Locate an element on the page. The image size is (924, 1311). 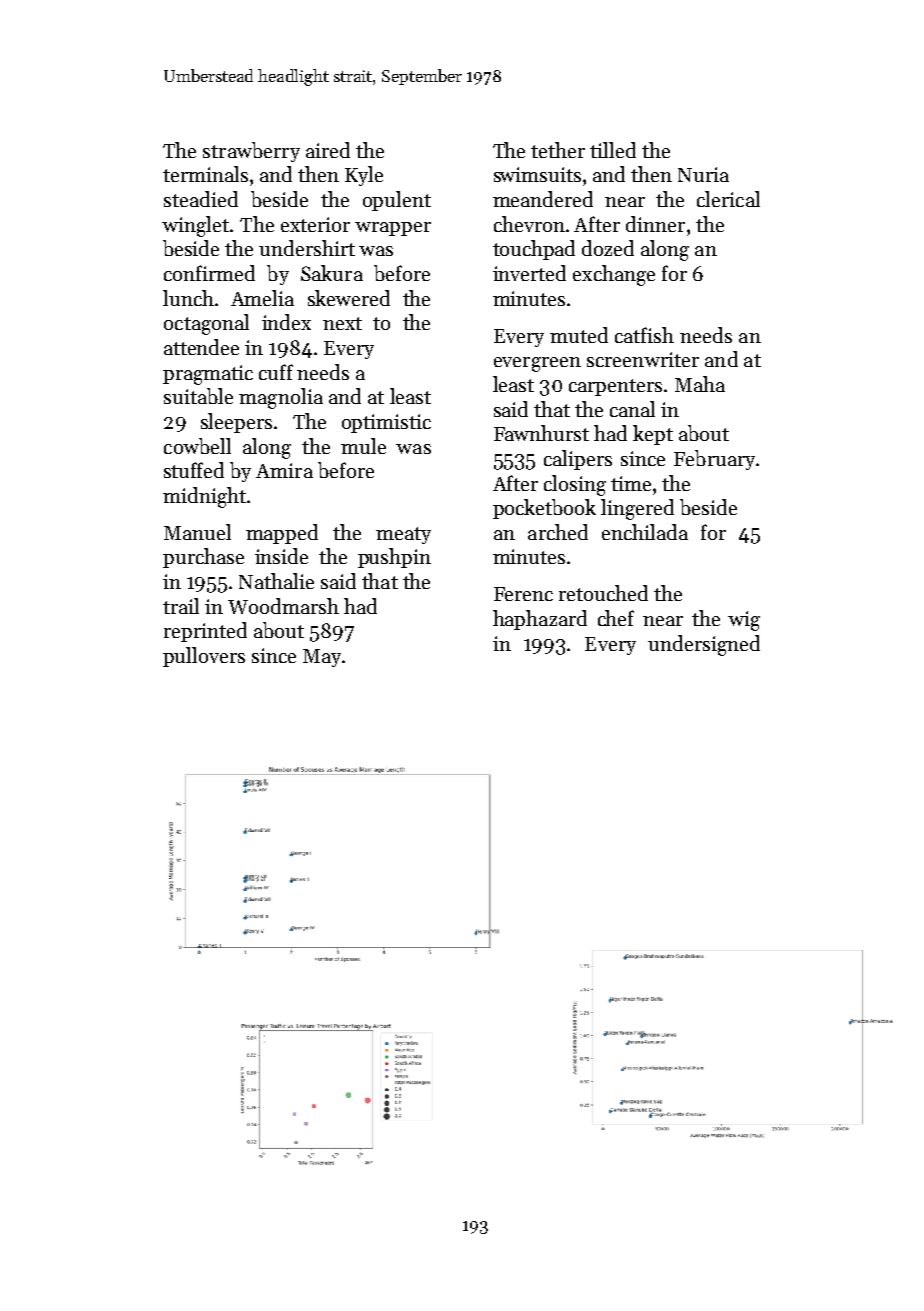
mapped is located at coordinates (282, 534).
